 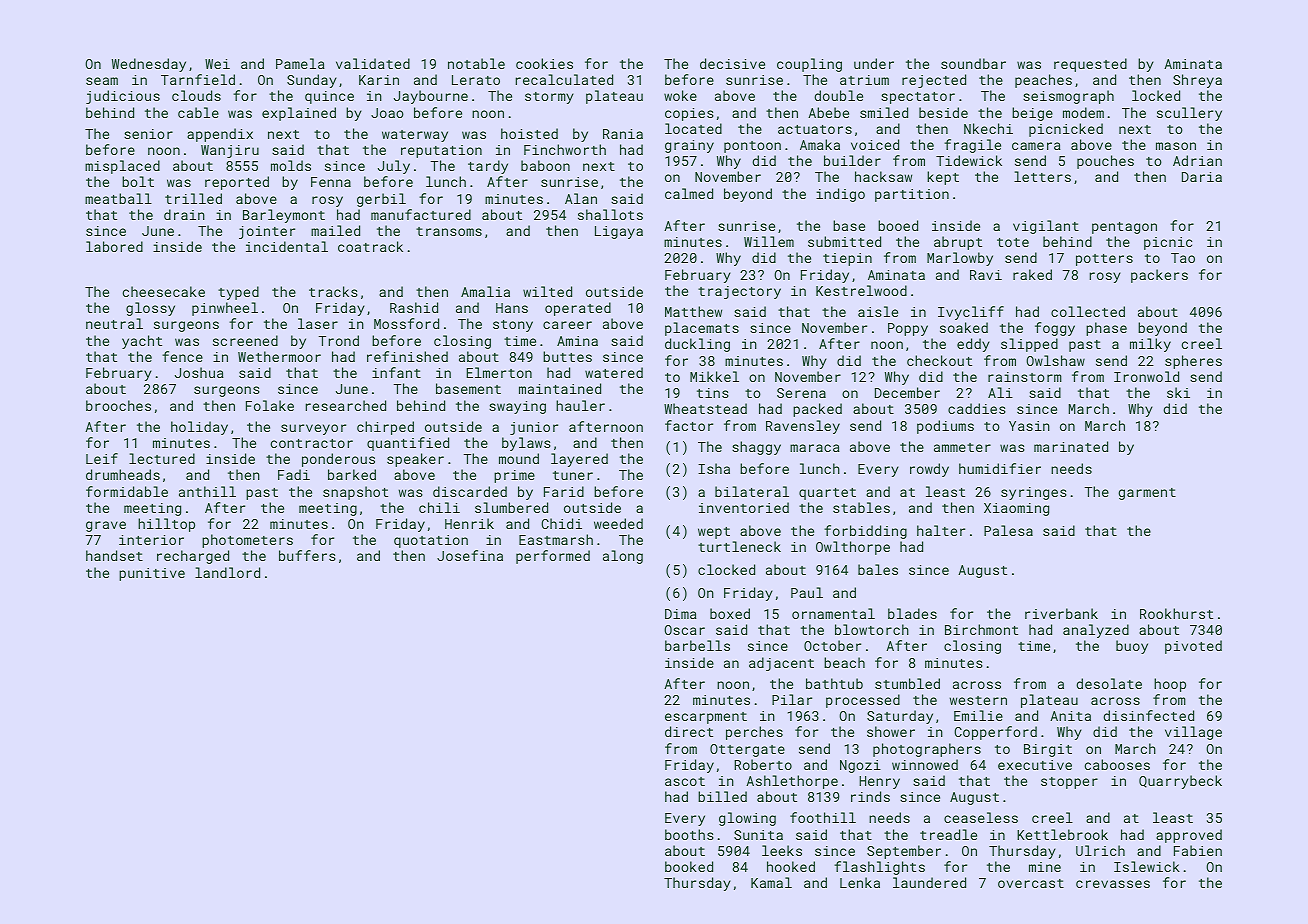 I want to click on rowdy, so click(x=929, y=470).
